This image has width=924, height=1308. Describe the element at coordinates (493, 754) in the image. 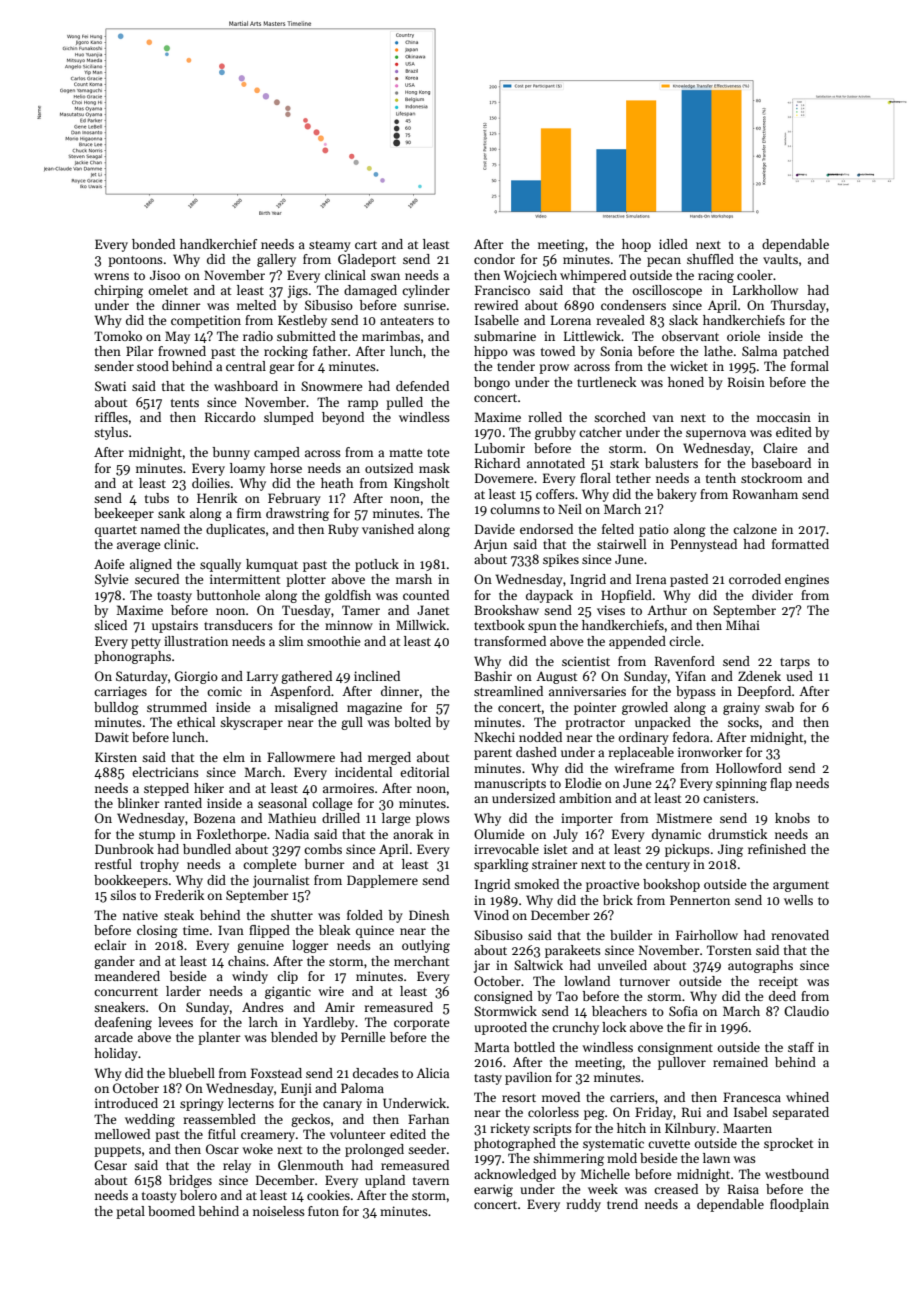

I see `parent` at that location.
